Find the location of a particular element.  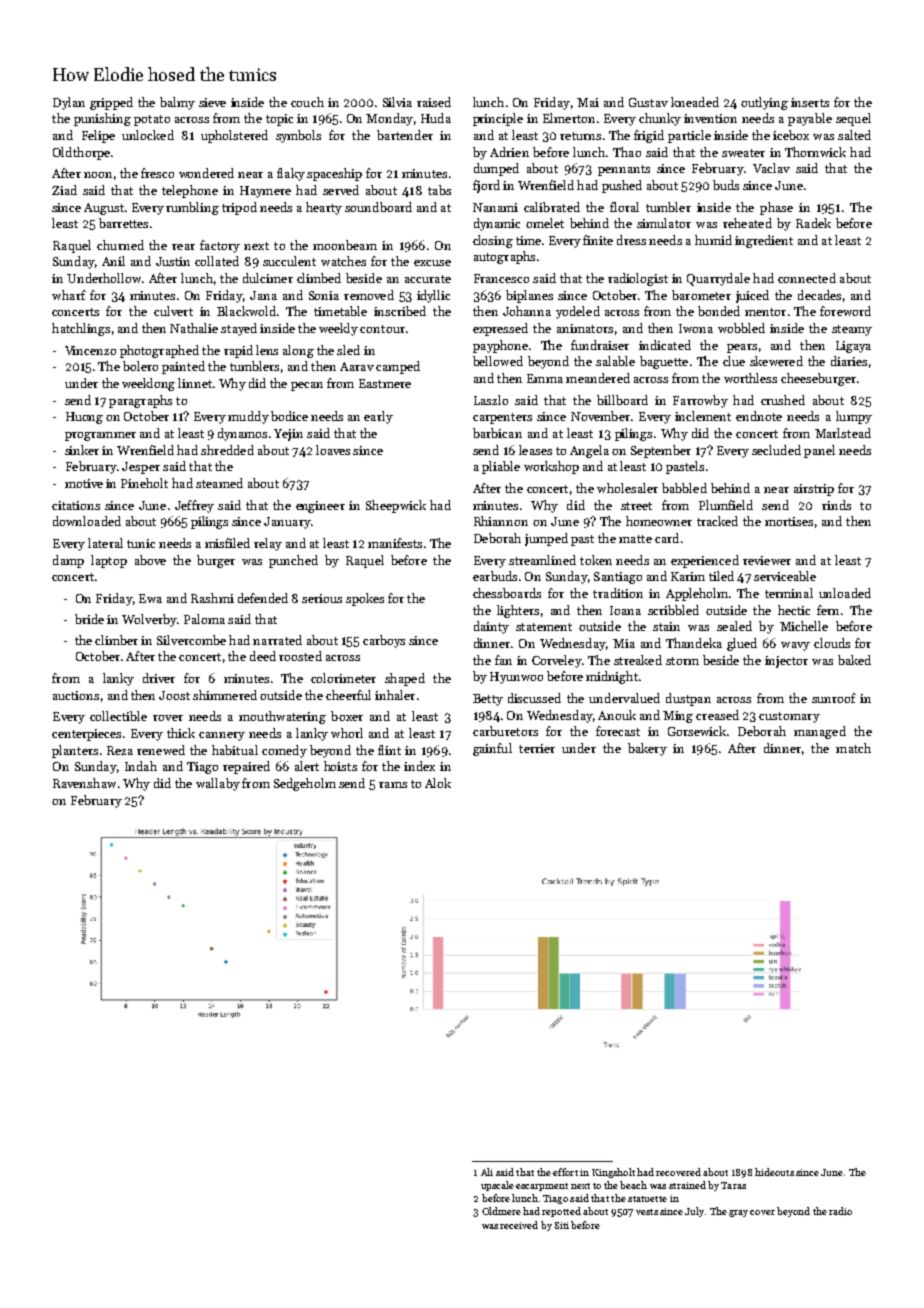

upscale is located at coordinates (497, 1186).
